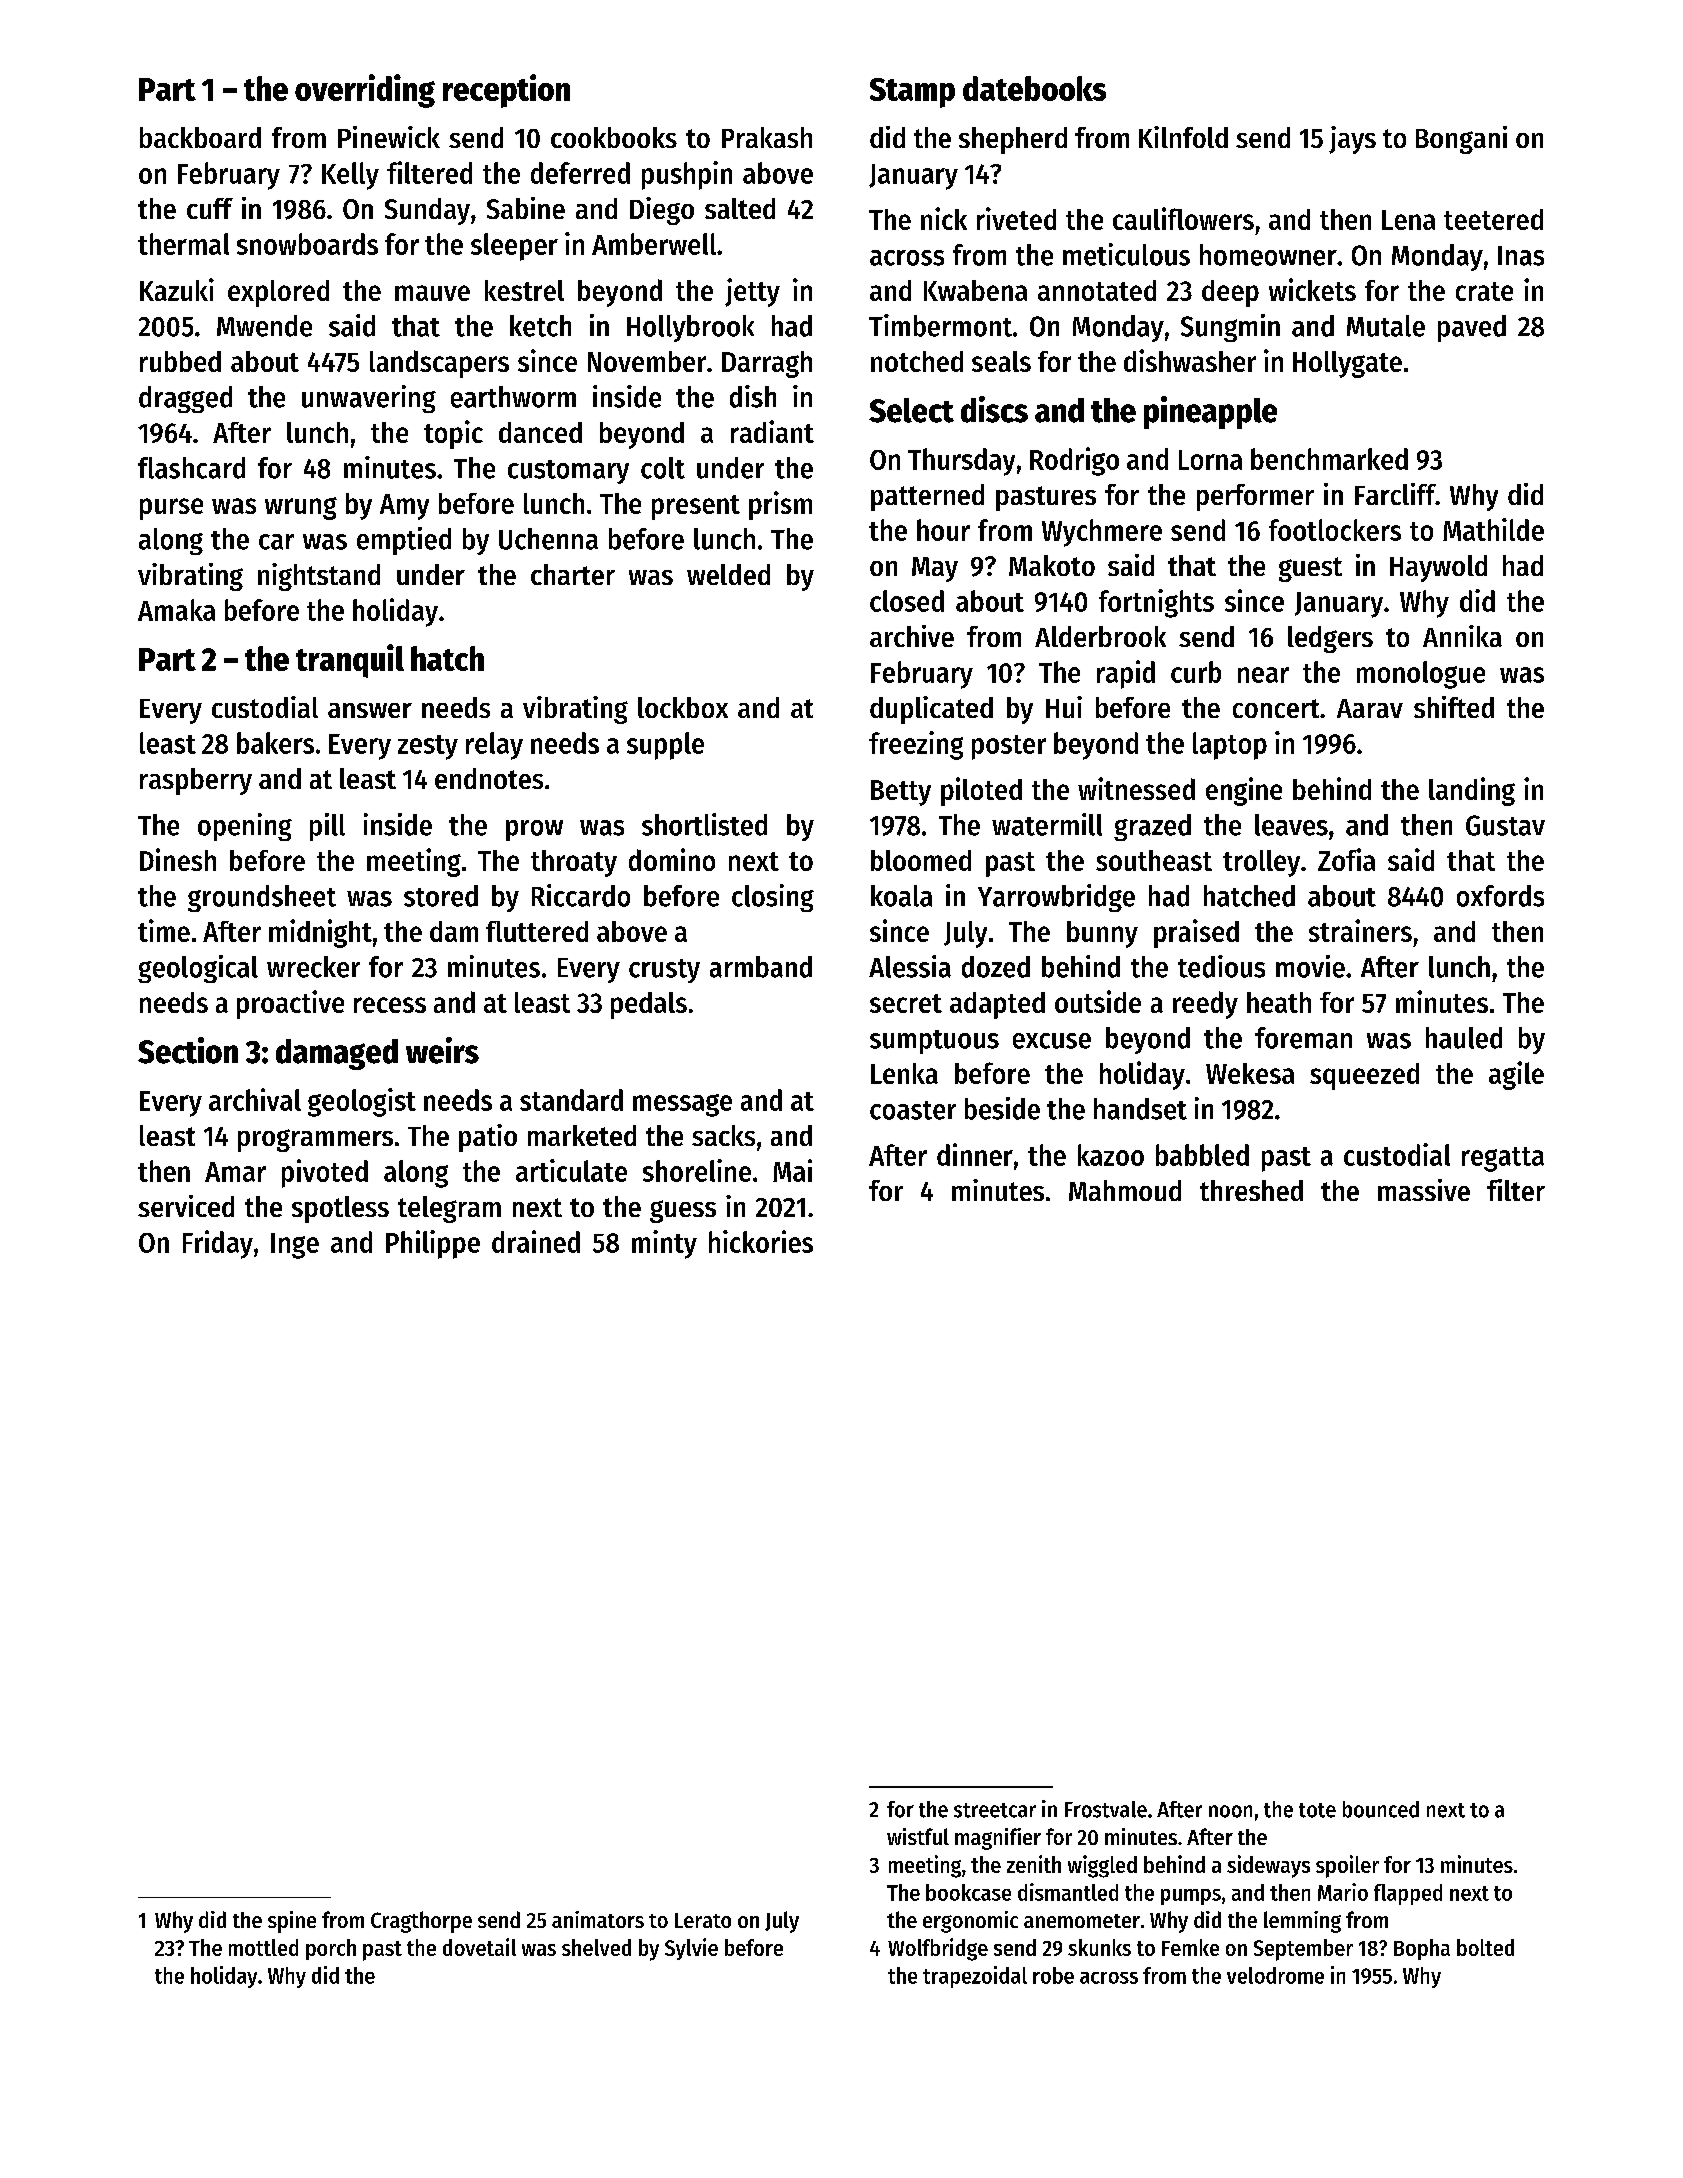 The image size is (1683, 2178). What do you see at coordinates (433, 1244) in the screenshot?
I see `Philippe` at bounding box center [433, 1244].
